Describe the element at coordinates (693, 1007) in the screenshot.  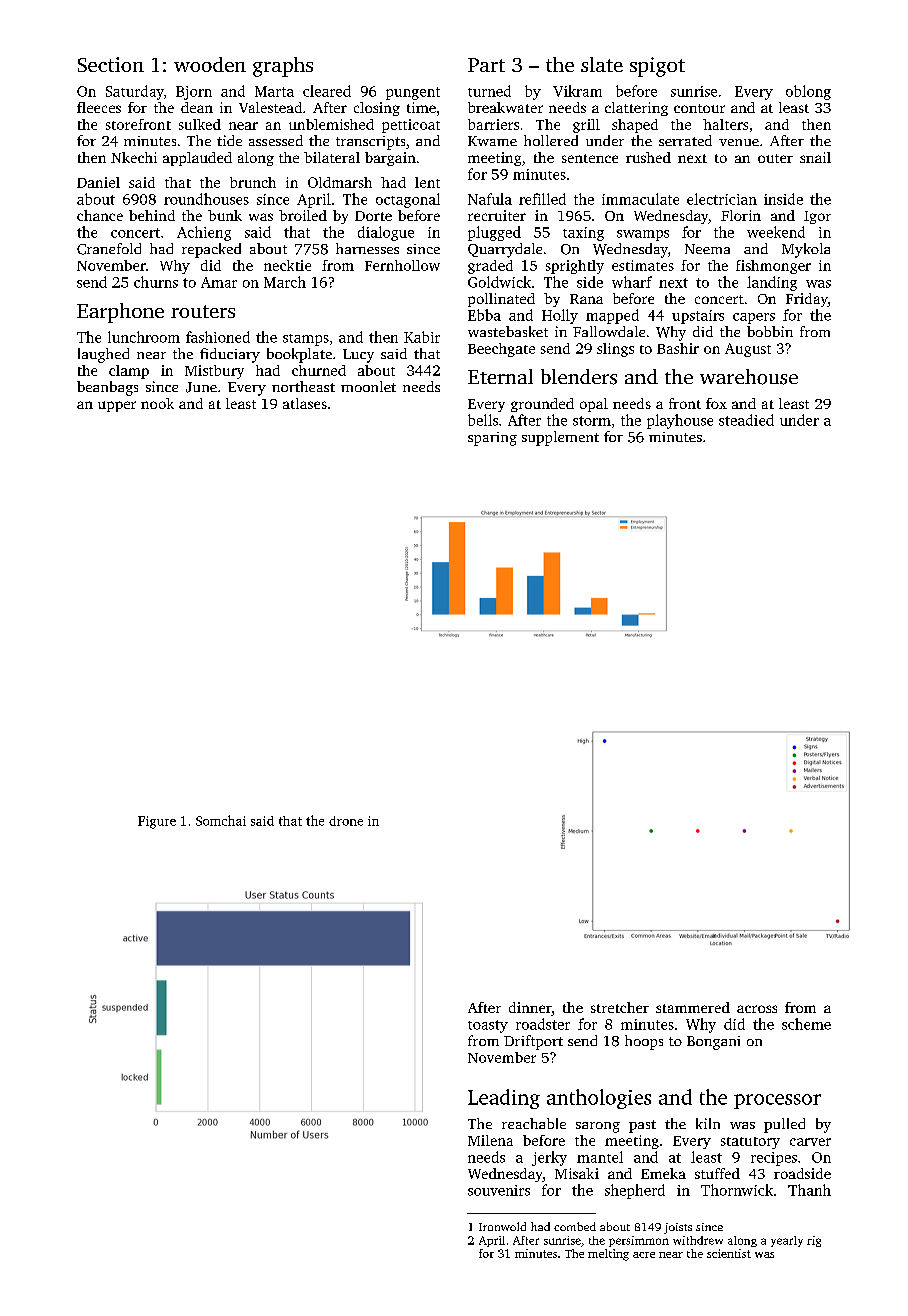
I see `stammered` at that location.
